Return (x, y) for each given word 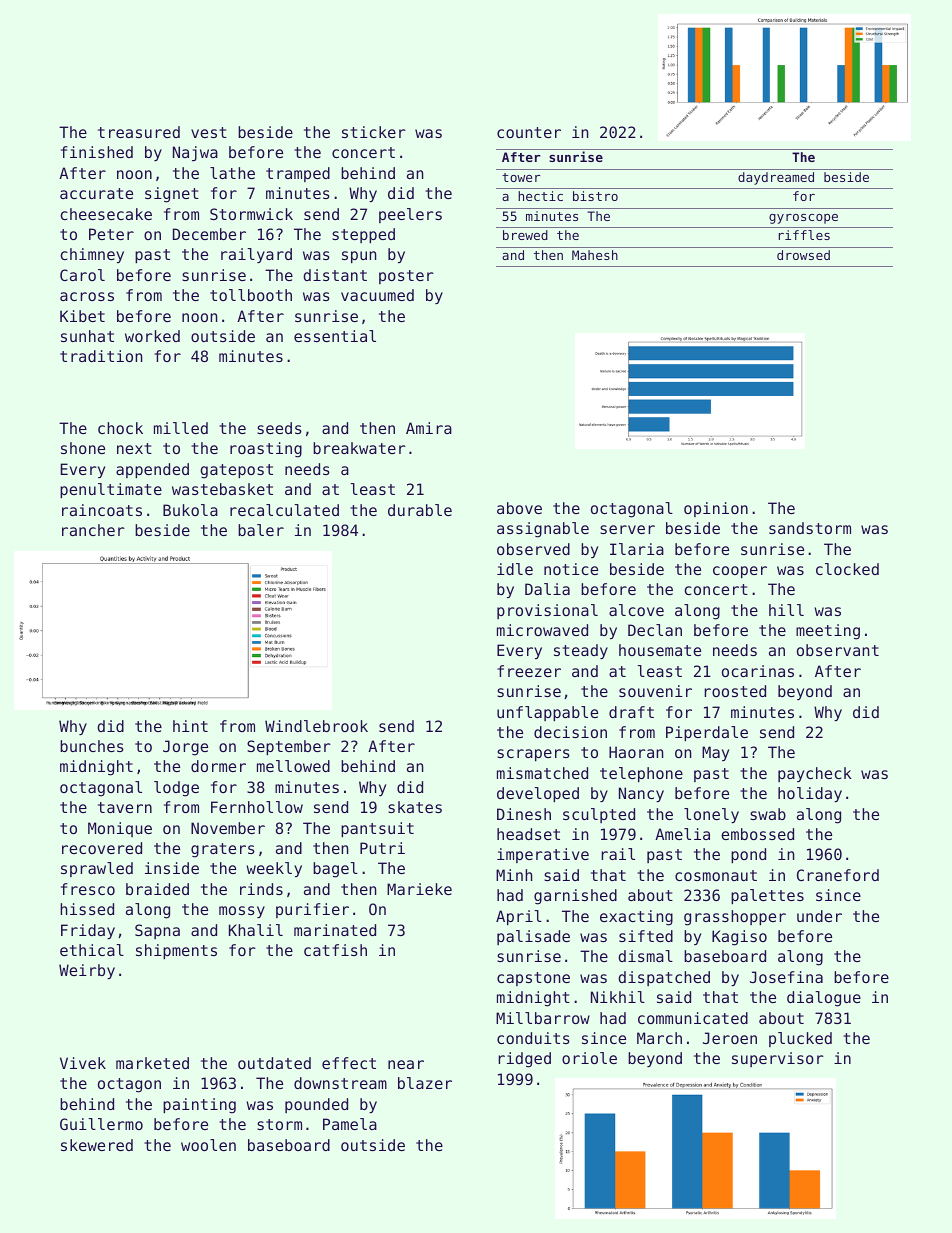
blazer (425, 1083)
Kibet (82, 316)
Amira (429, 428)
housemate (660, 650)
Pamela (350, 1124)
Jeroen (730, 1038)
